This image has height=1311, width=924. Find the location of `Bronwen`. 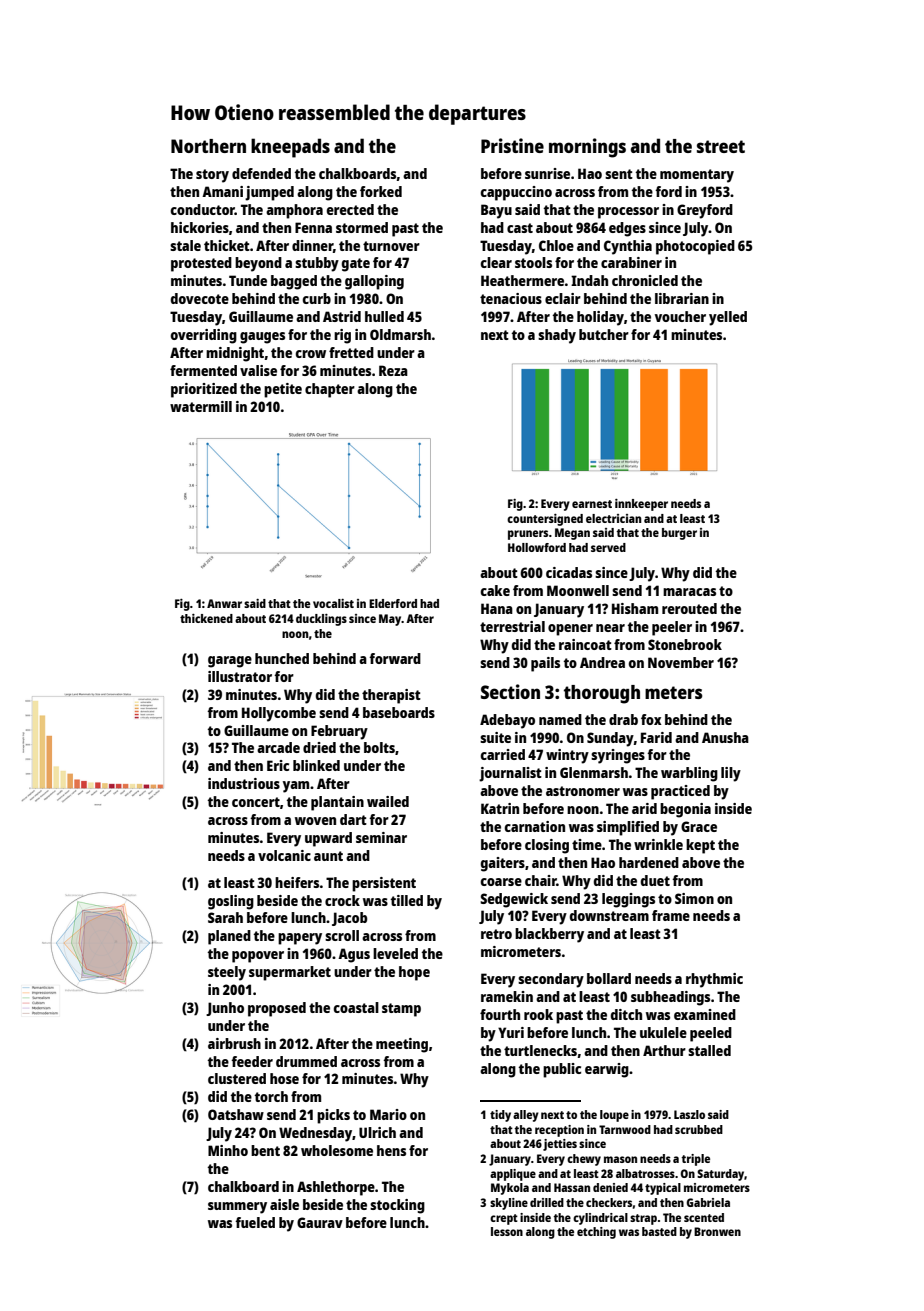

Bronwen is located at coordinates (717, 1231).
